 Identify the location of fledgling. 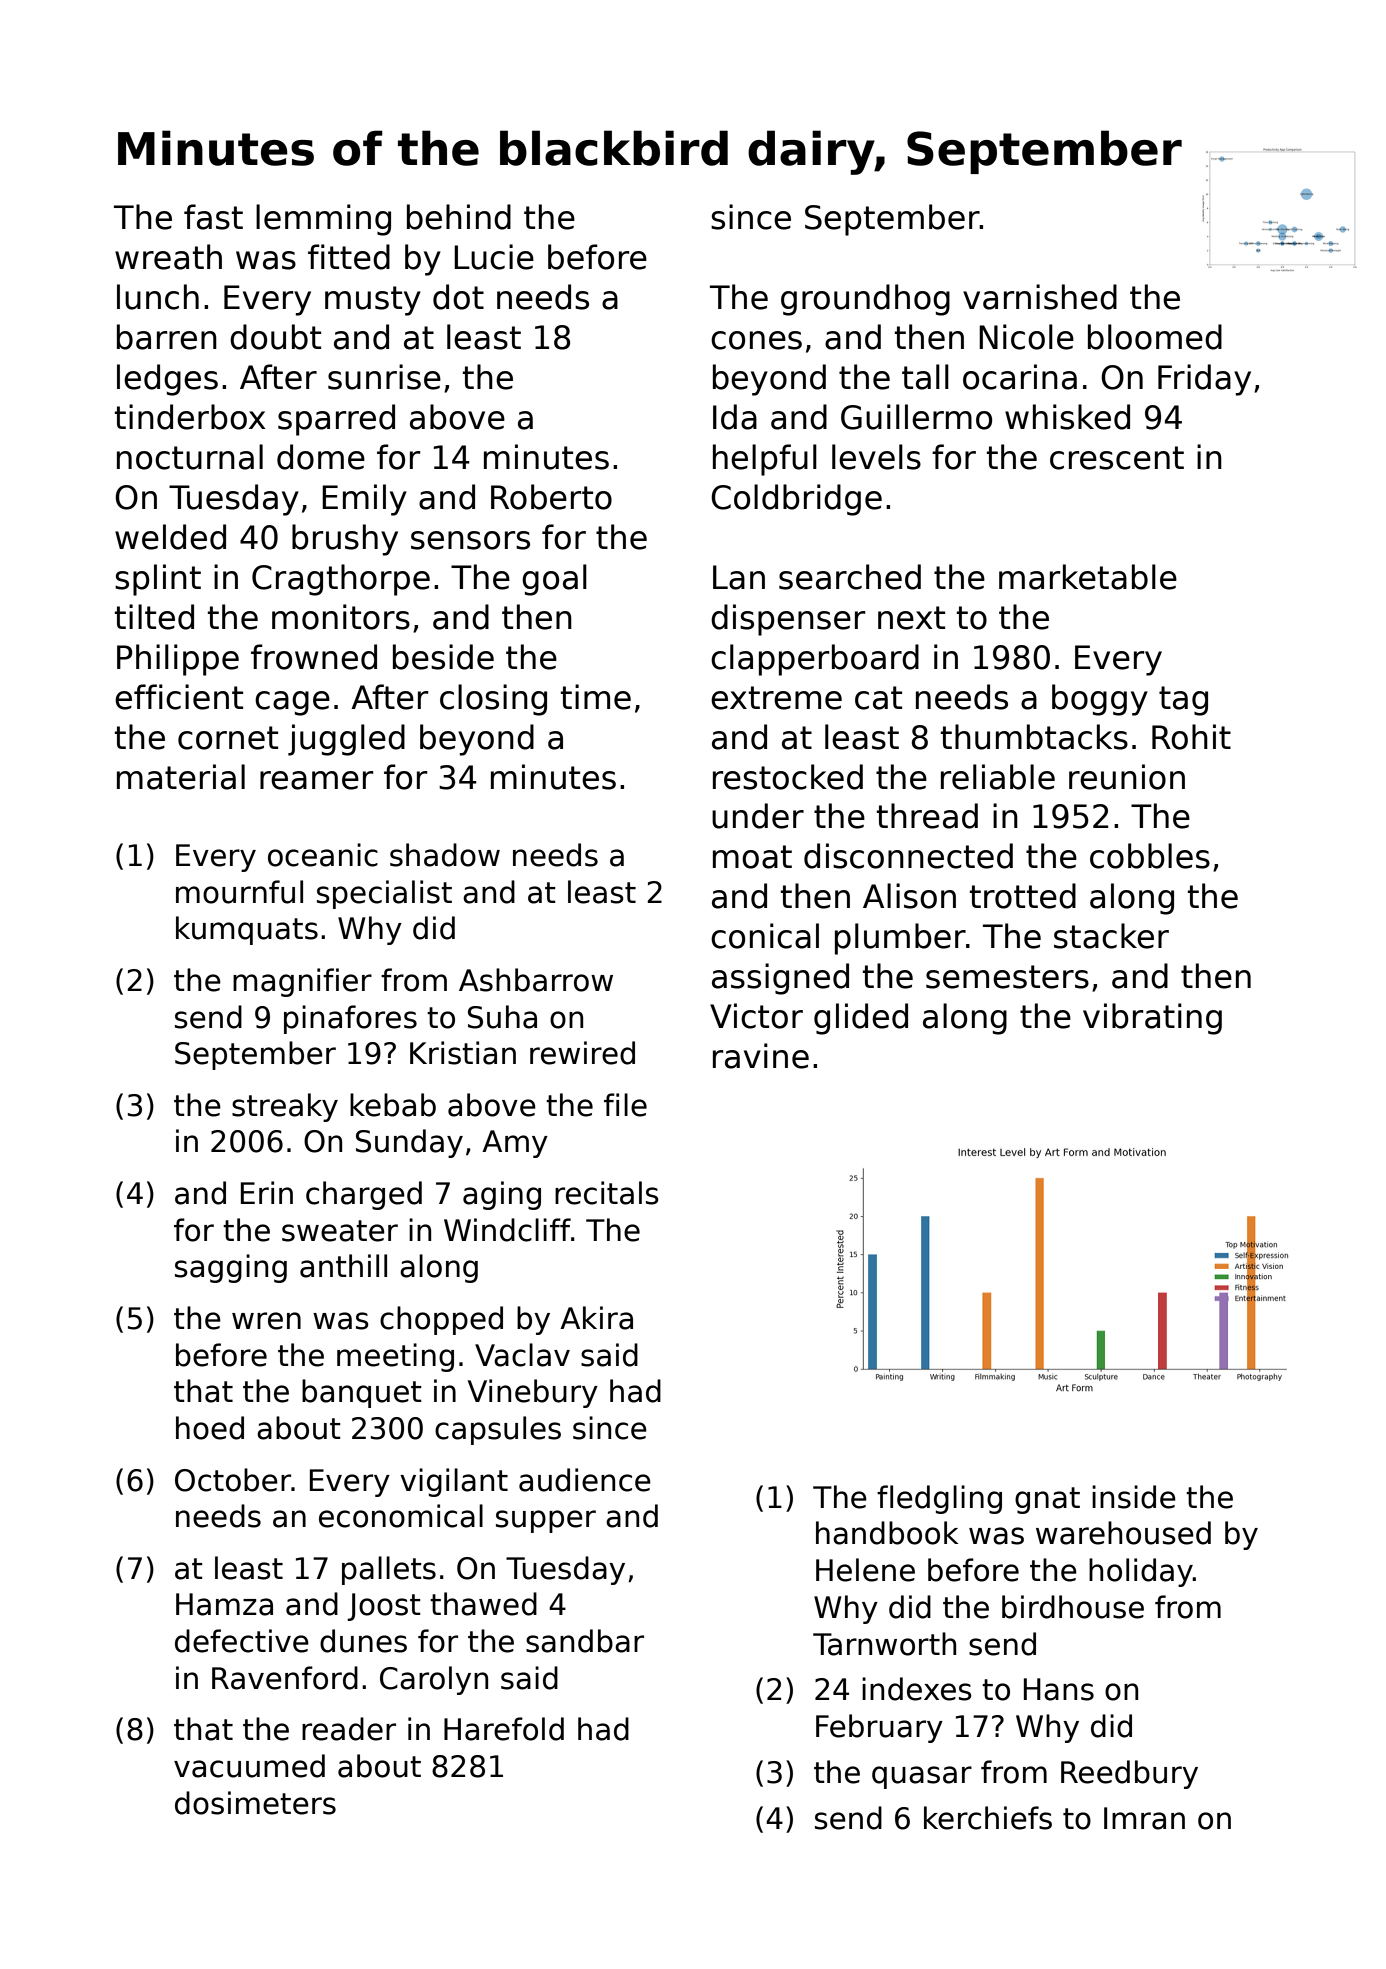
(939, 1499).
